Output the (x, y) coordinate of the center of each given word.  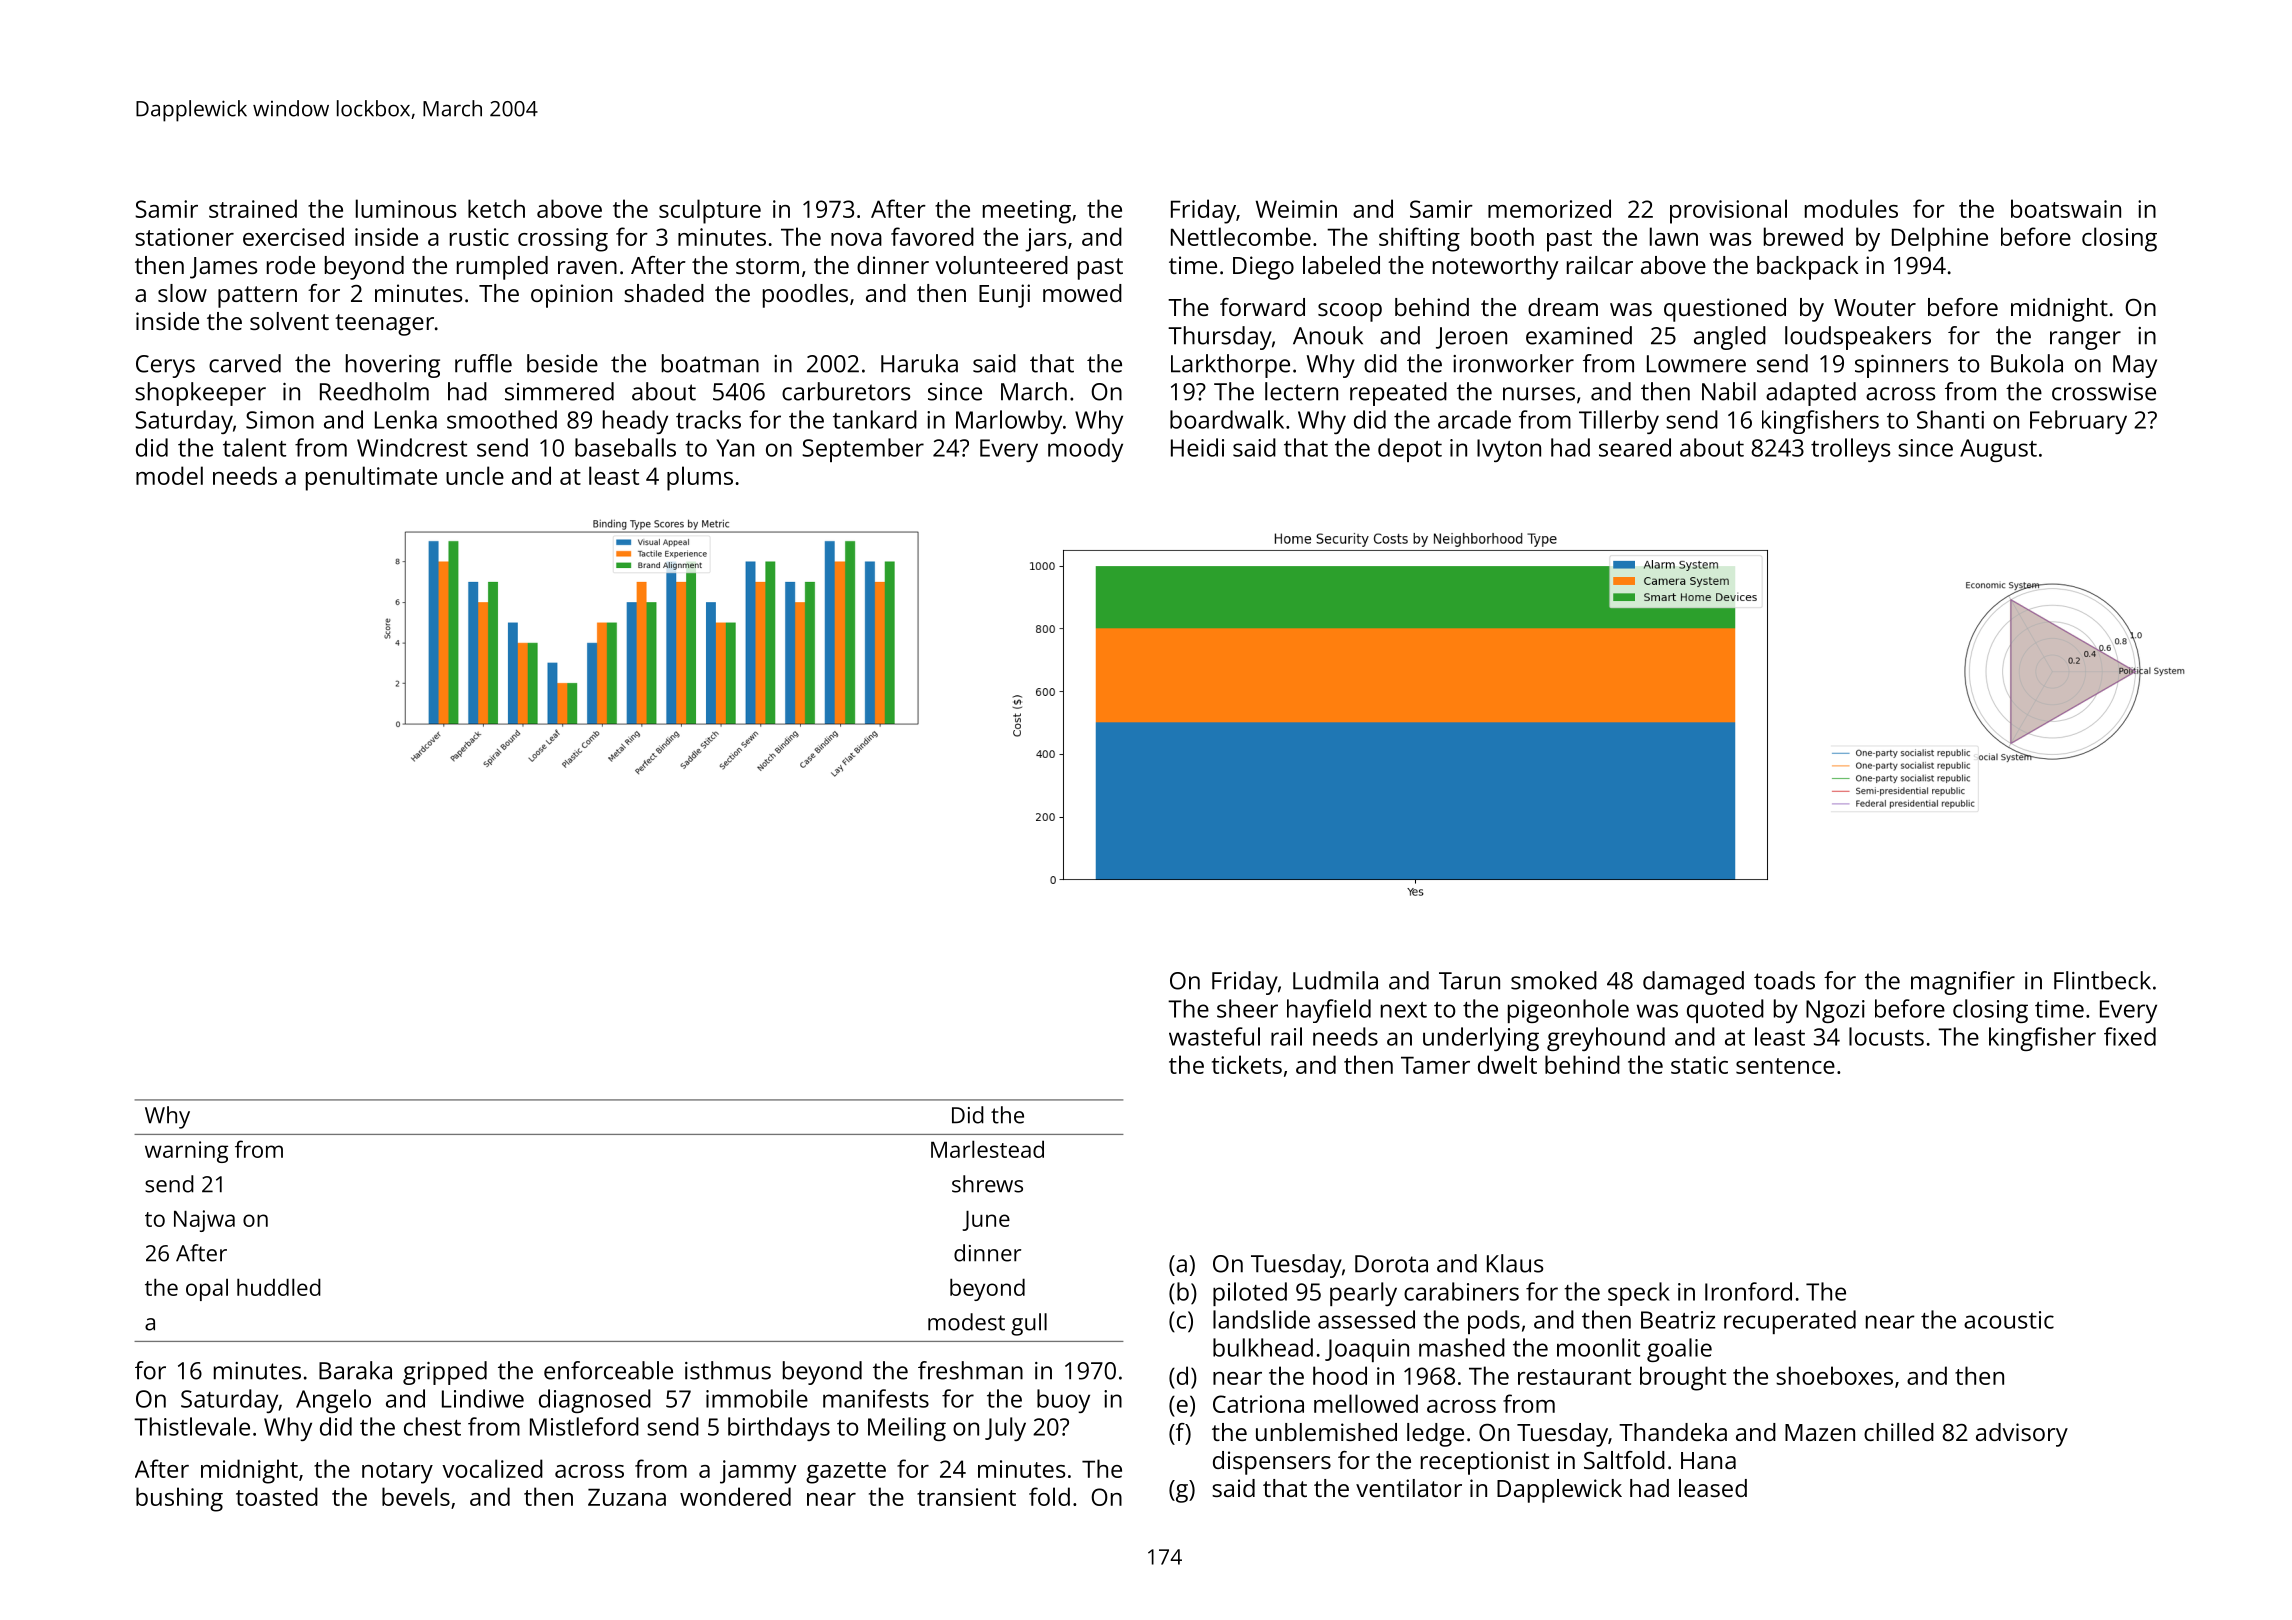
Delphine (1940, 239)
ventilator (1409, 1488)
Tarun (1469, 981)
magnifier (1963, 983)
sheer (1247, 1008)
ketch (496, 208)
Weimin (1296, 209)
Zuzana (627, 1497)
